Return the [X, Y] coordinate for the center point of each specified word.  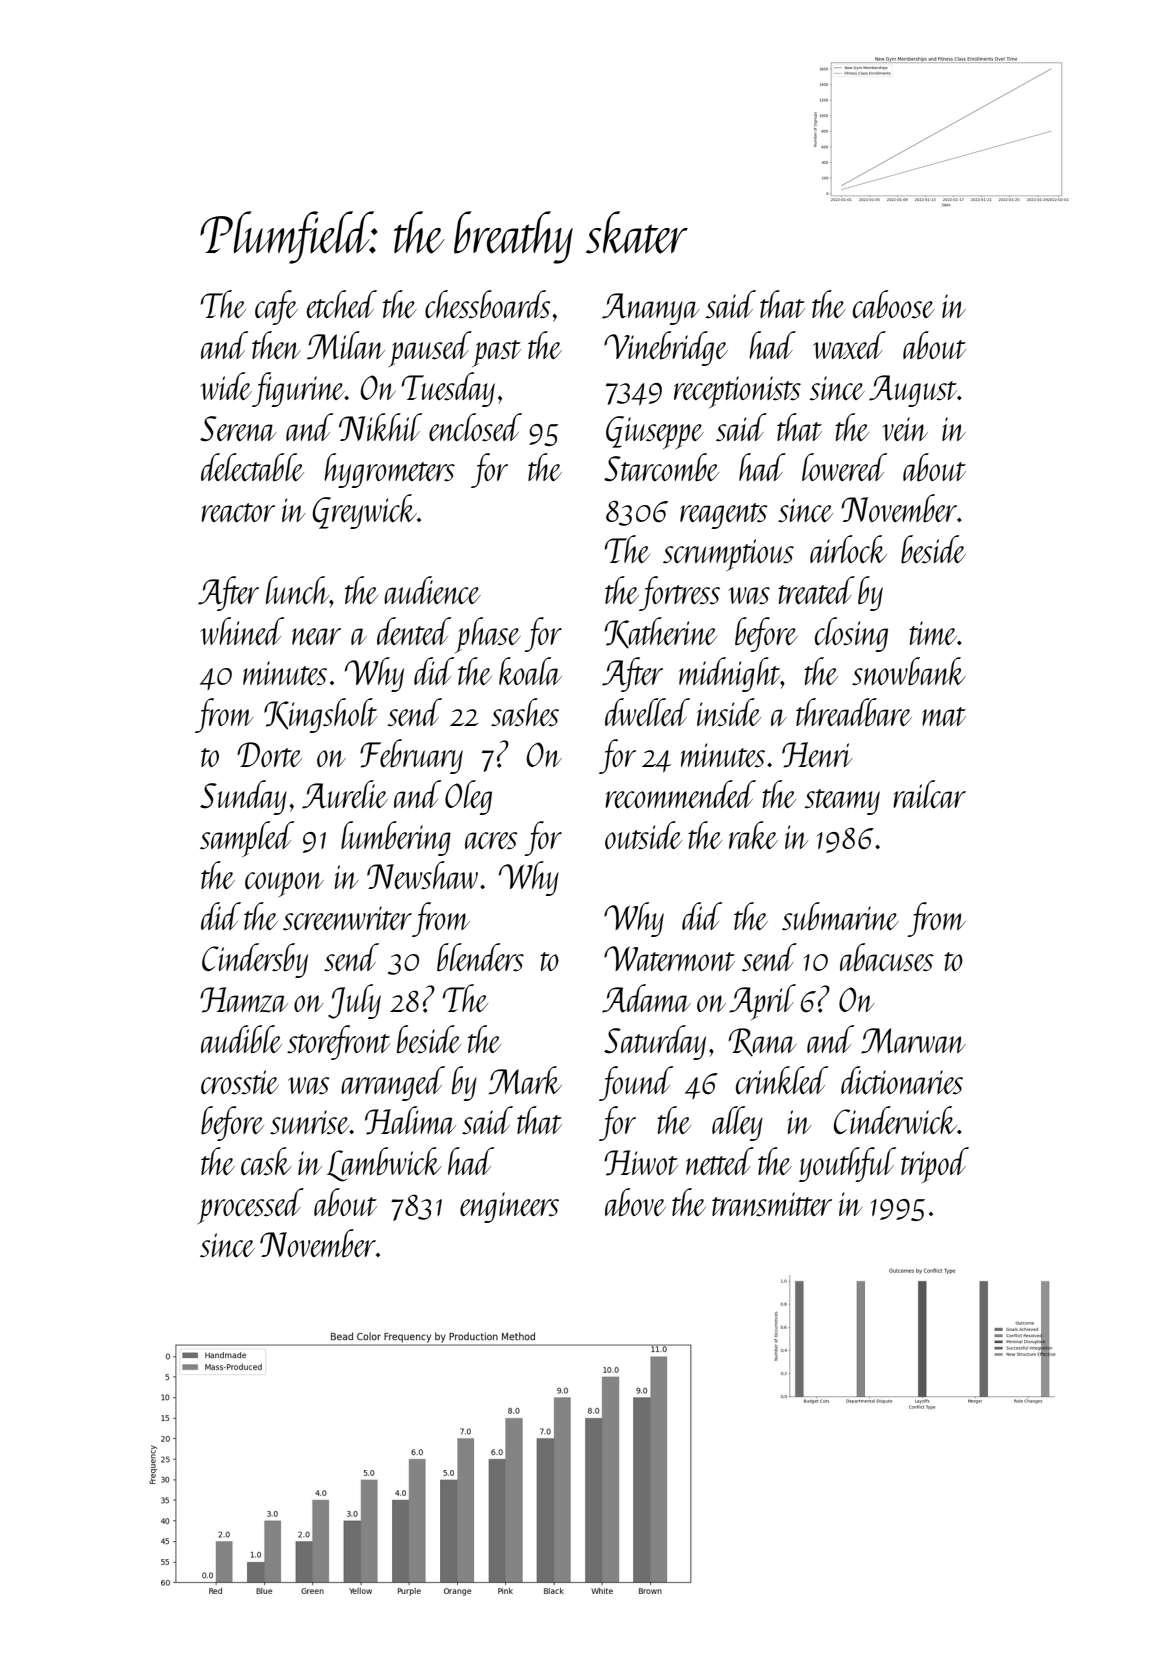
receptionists [737, 392]
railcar [929, 794]
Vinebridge [666, 348]
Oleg [468, 797]
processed [250, 1206]
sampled [247, 839]
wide [226, 386]
